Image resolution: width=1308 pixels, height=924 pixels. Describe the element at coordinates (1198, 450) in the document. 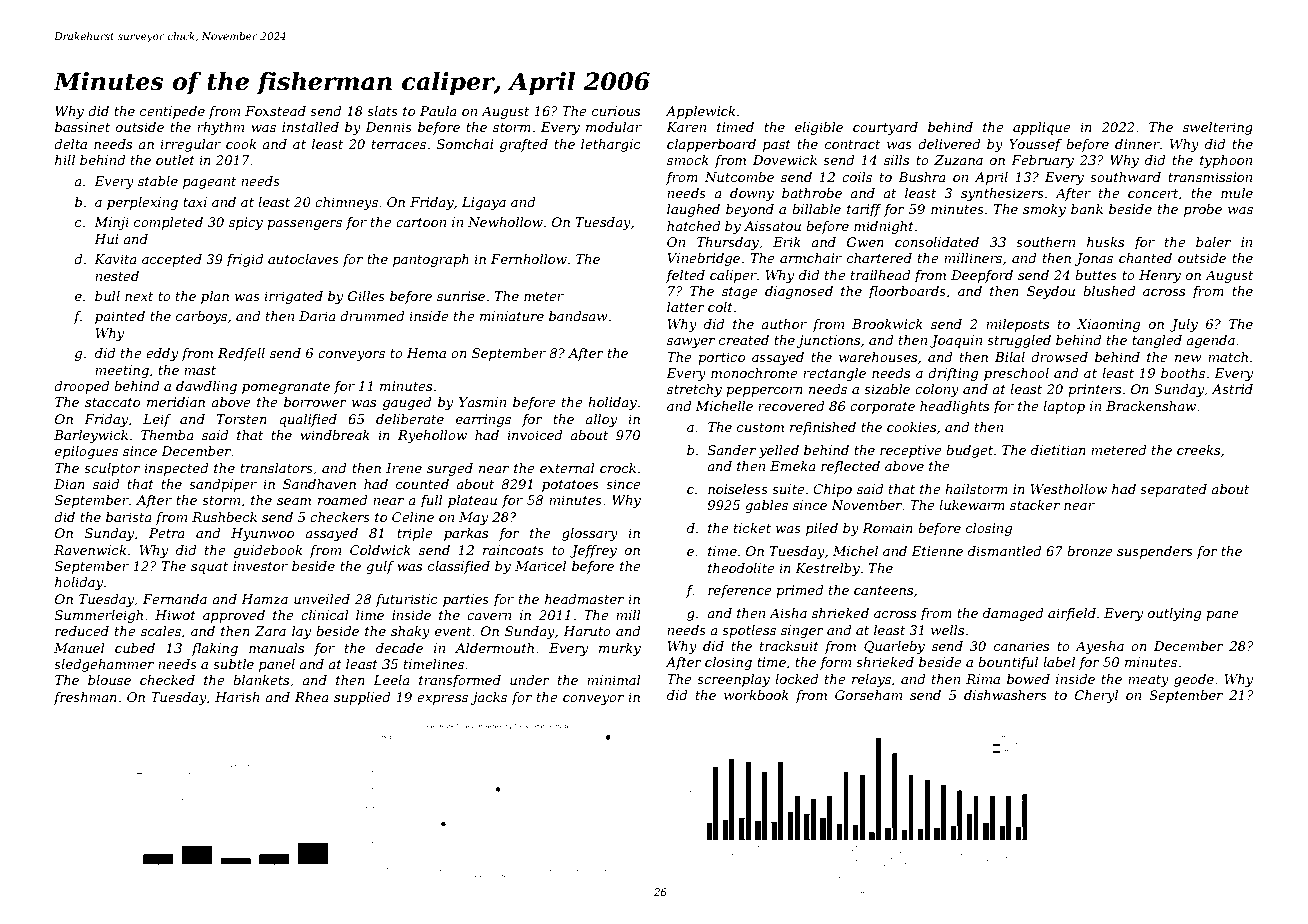

I see `creeks` at that location.
